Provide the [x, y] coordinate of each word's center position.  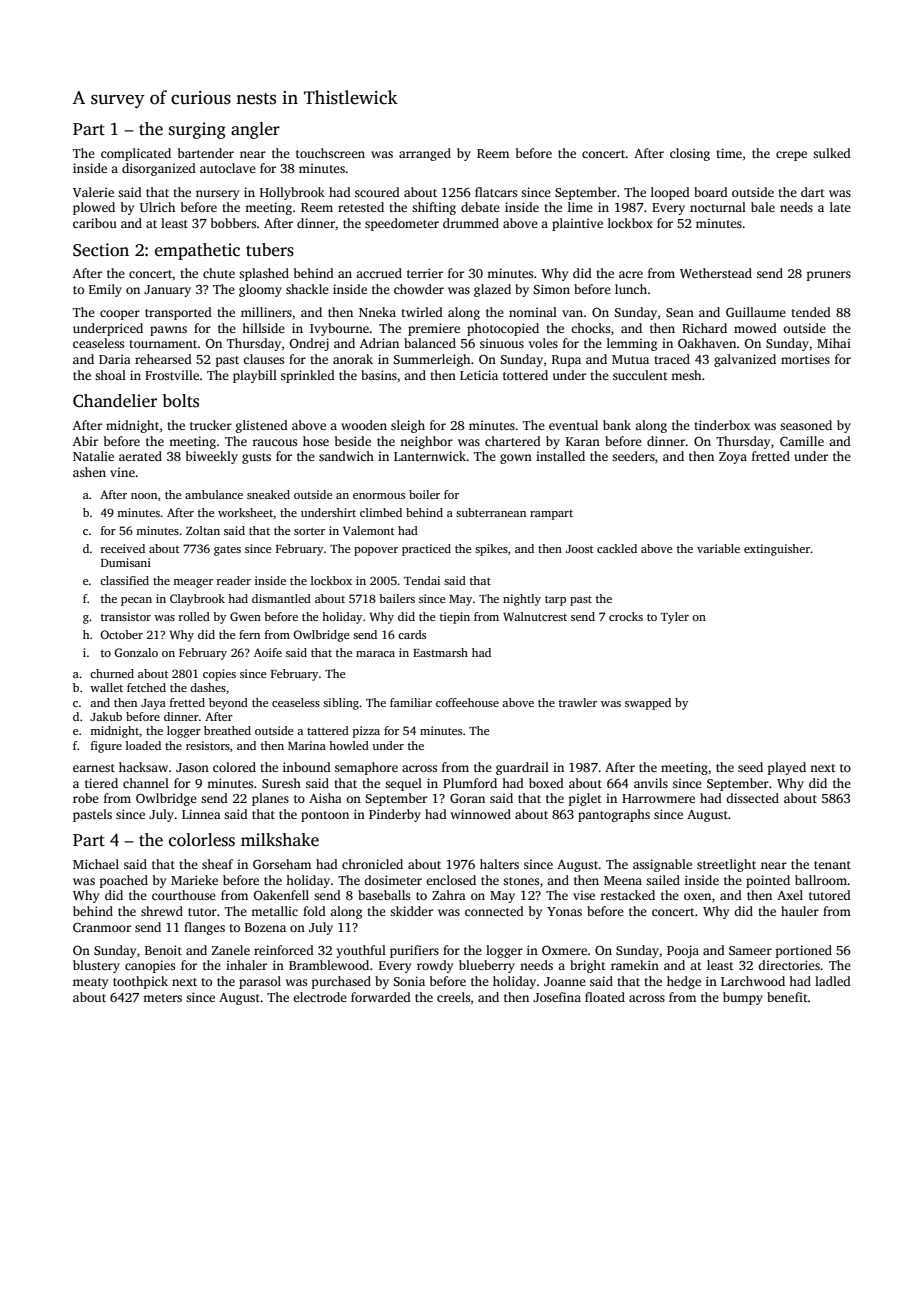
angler [255, 130]
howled [349, 745]
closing [690, 154]
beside [353, 441]
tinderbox [722, 425]
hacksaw [143, 767]
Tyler [675, 618]
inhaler [246, 965]
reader [234, 580]
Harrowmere [658, 798]
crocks [626, 616]
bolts [181, 401]
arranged [425, 154]
